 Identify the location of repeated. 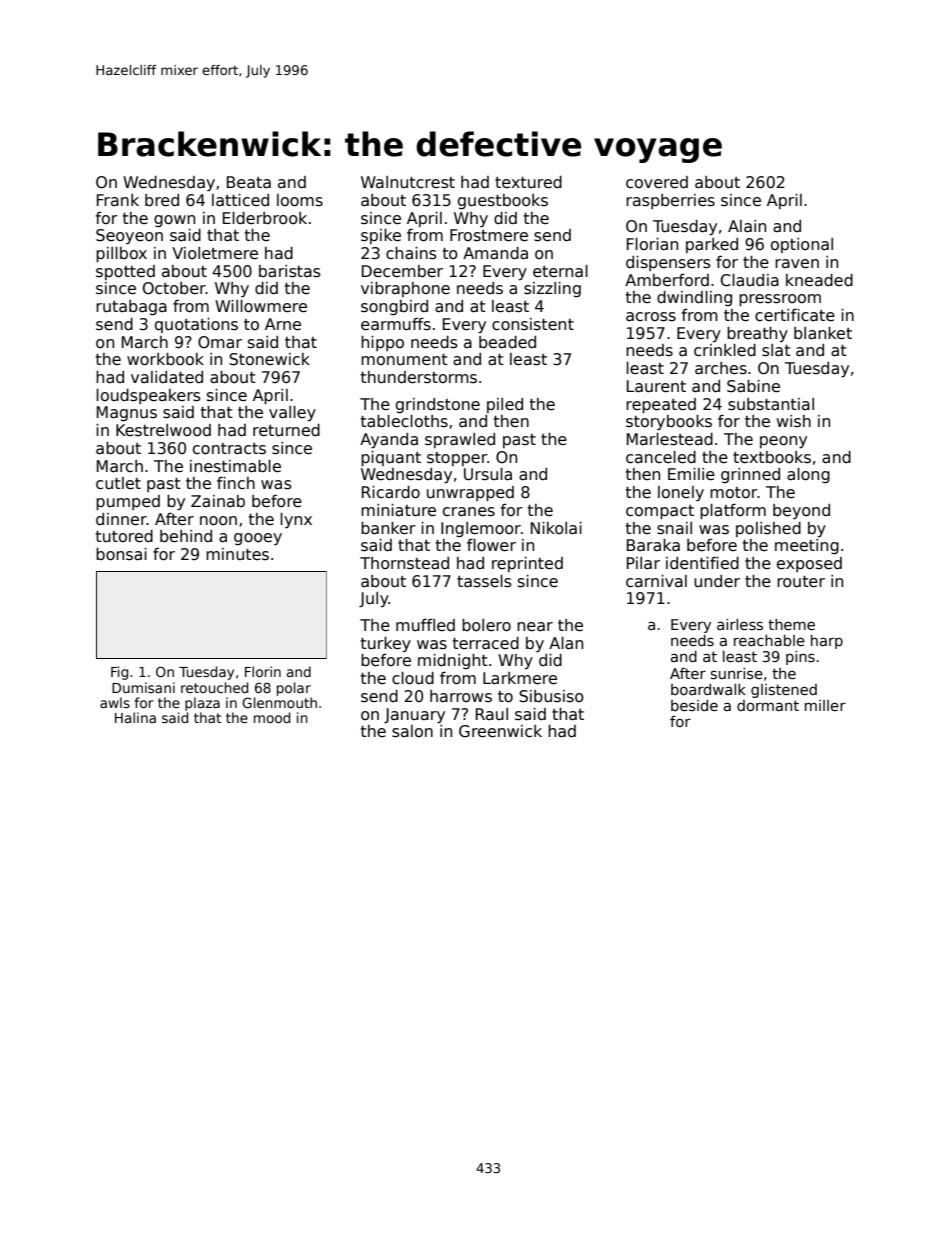
(661, 405).
